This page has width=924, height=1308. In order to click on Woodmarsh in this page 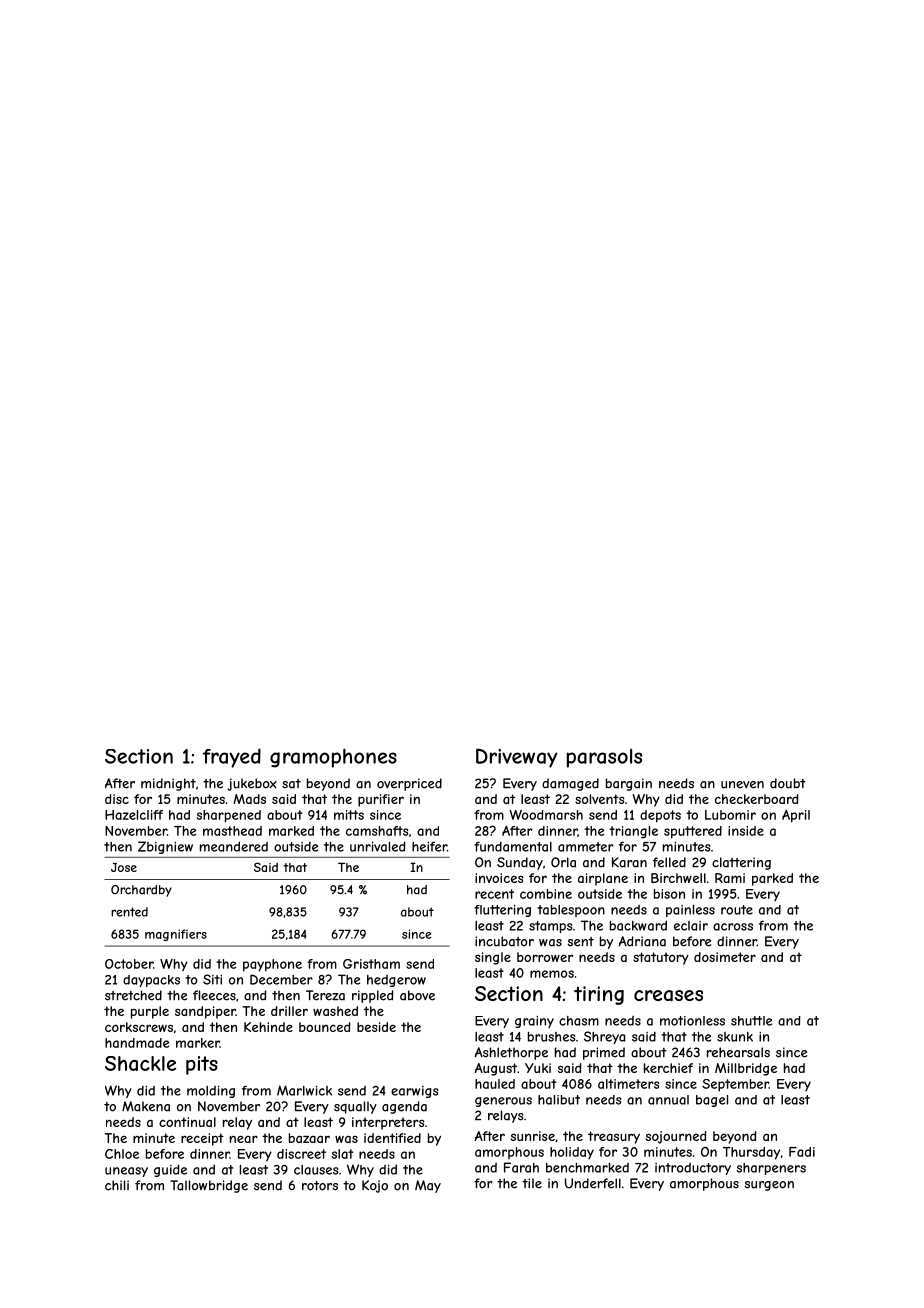, I will do `click(546, 815)`.
